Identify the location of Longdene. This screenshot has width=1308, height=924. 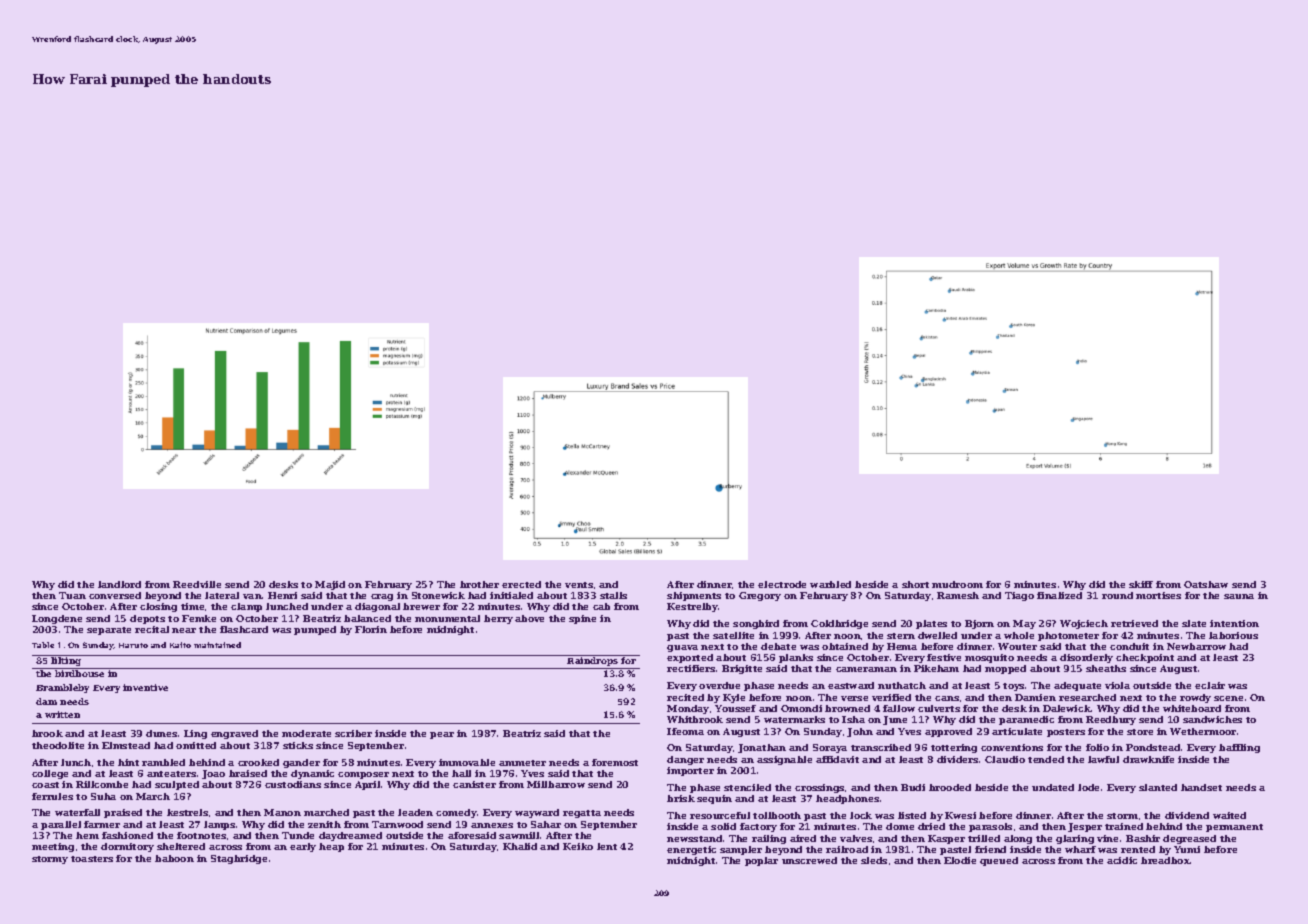
(57, 619).
